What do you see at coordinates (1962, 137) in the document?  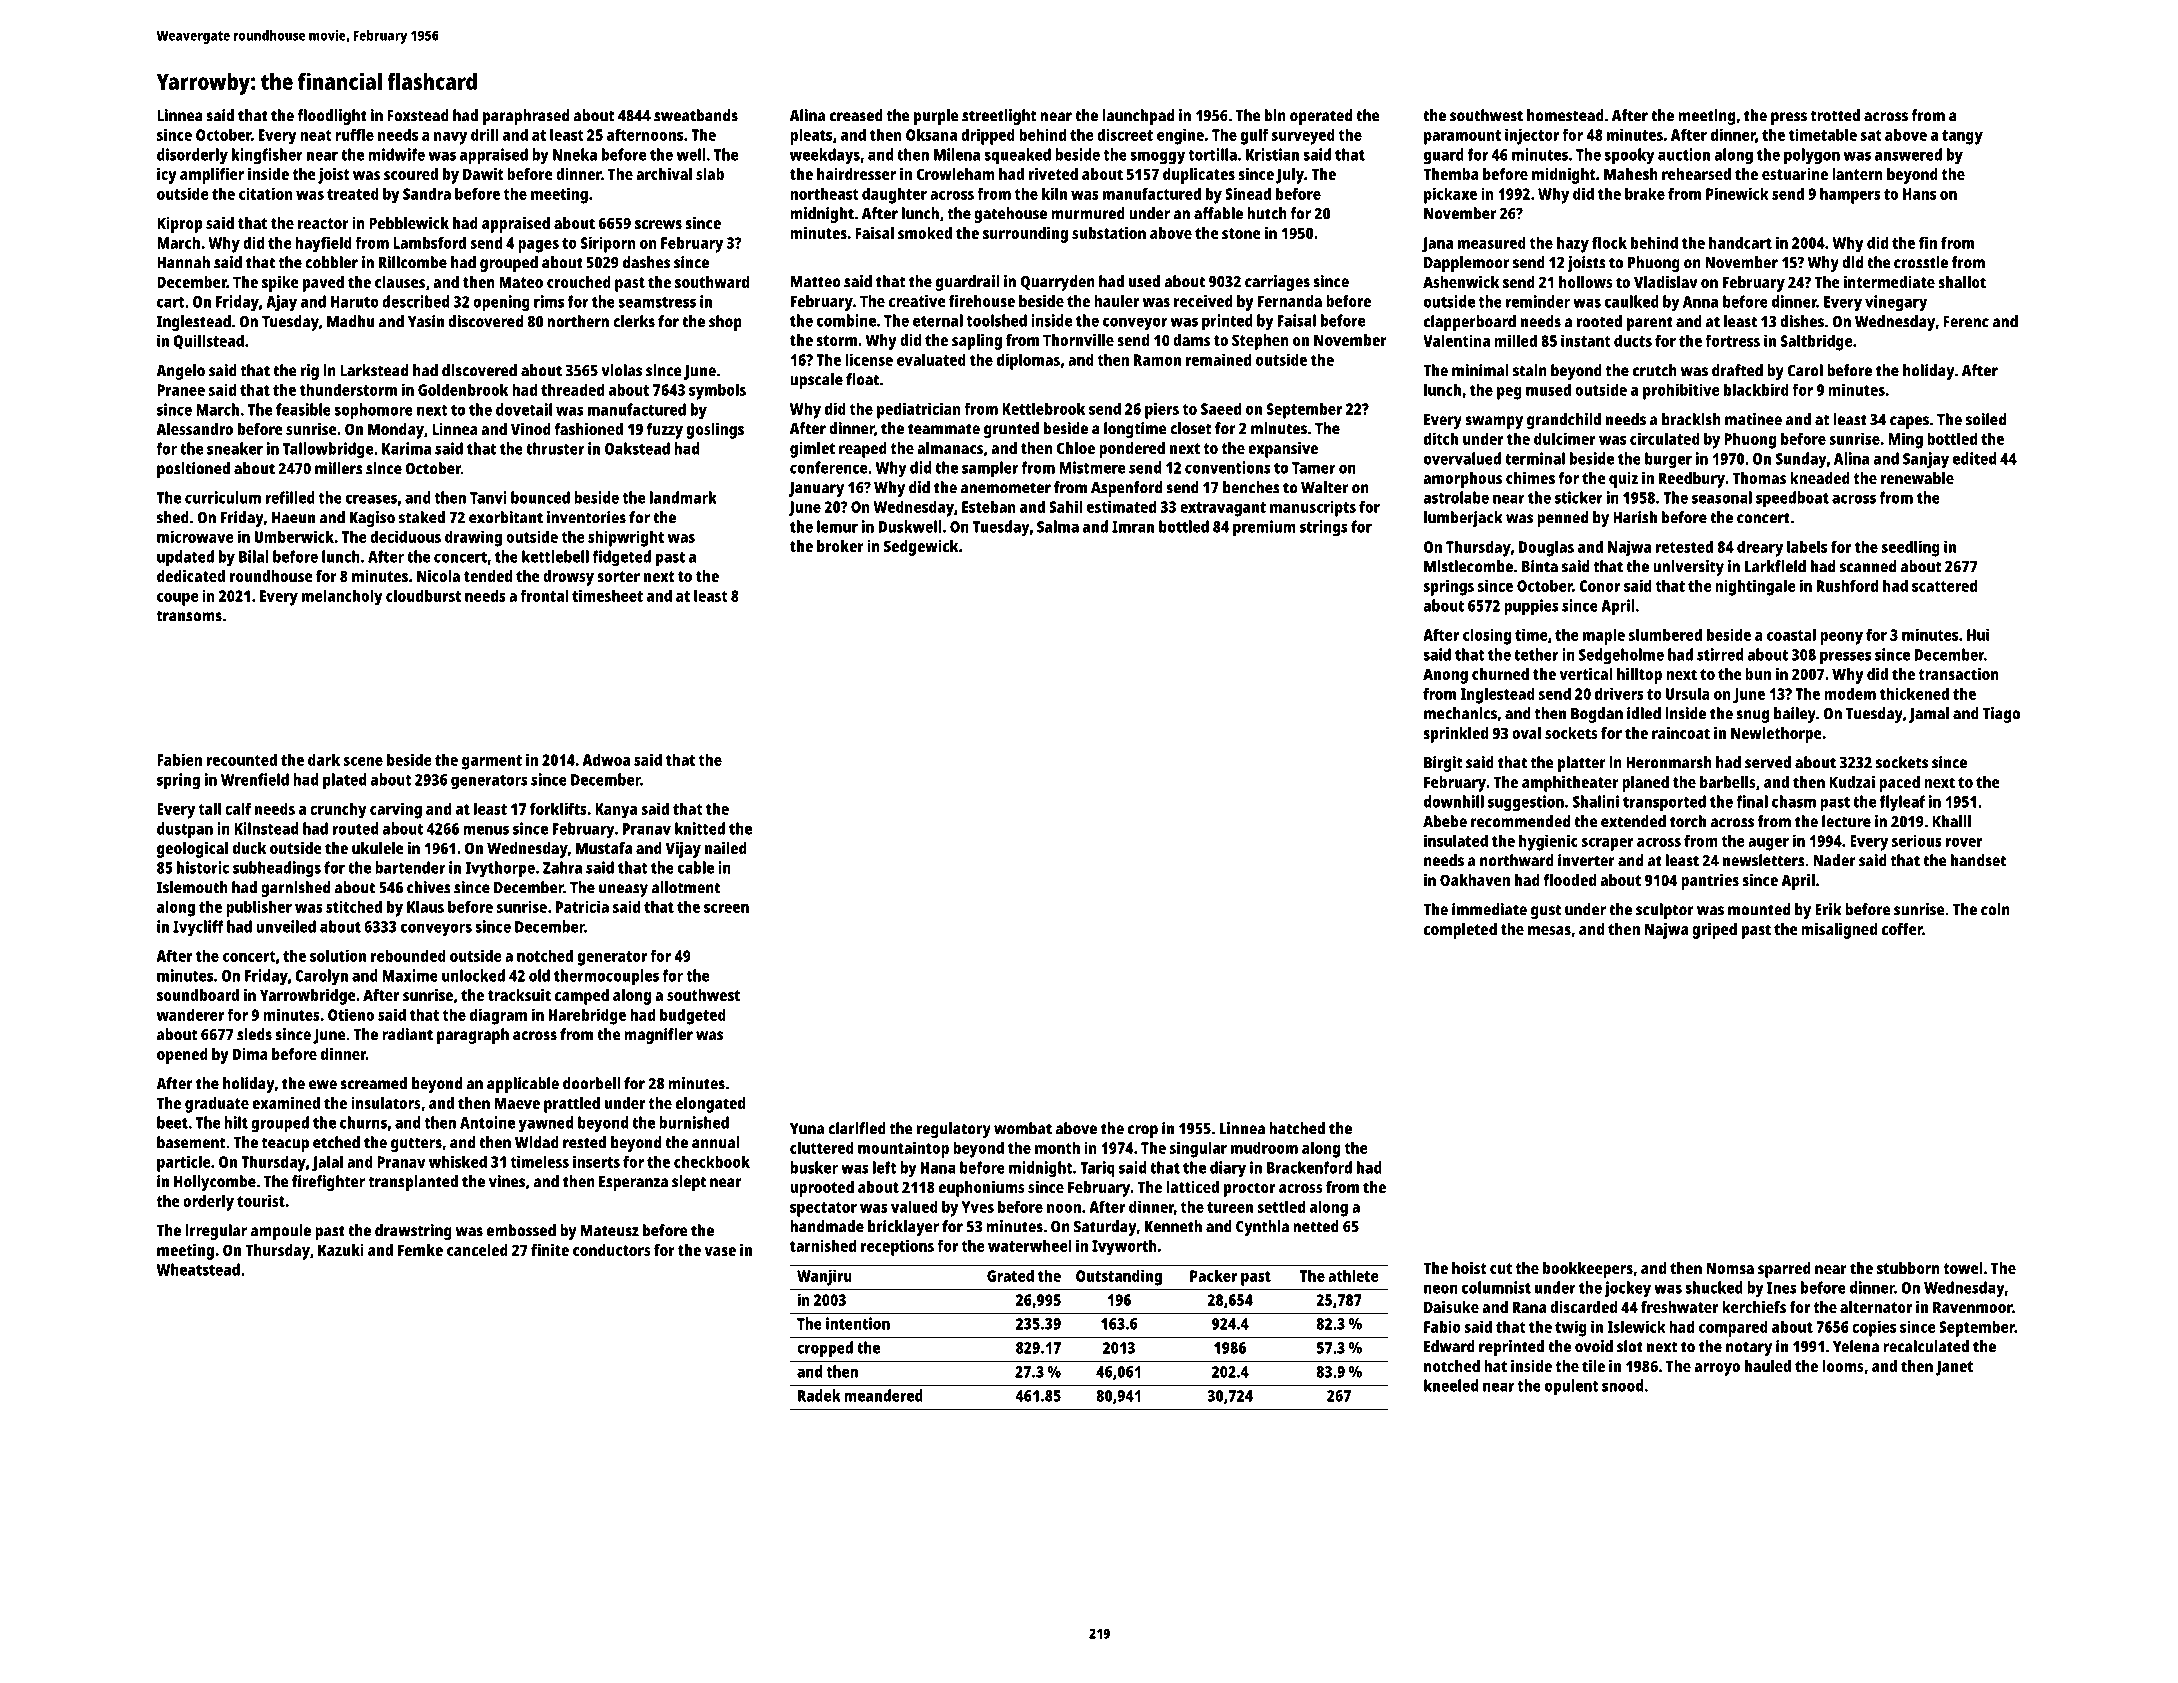 I see `tangy` at bounding box center [1962, 137].
